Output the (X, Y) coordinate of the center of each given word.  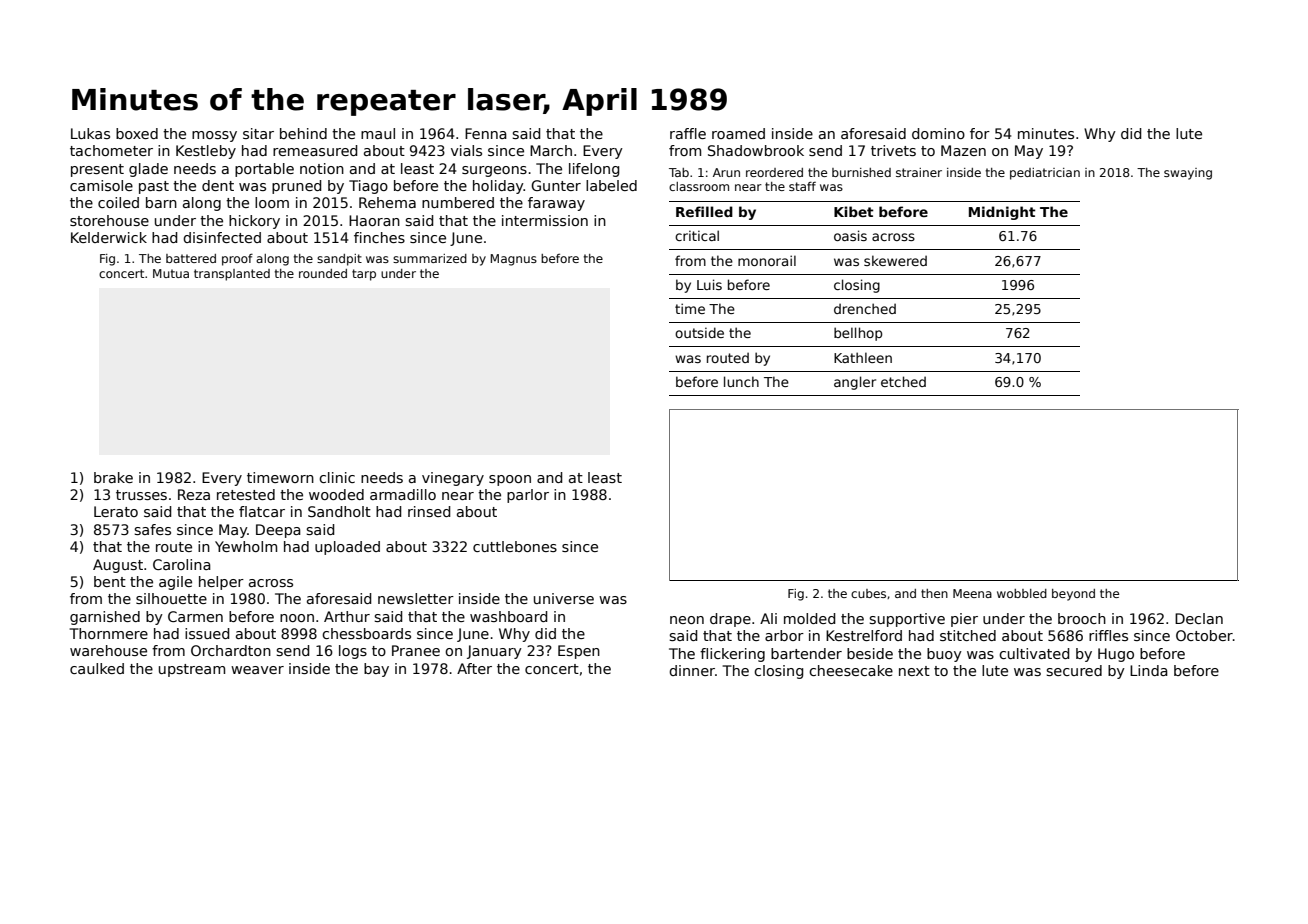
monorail (767, 260)
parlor (528, 496)
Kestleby (206, 152)
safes (152, 529)
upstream (192, 670)
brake (113, 477)
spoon (510, 480)
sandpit (339, 260)
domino (938, 133)
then (934, 593)
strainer (919, 172)
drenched (865, 308)
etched (903, 381)
